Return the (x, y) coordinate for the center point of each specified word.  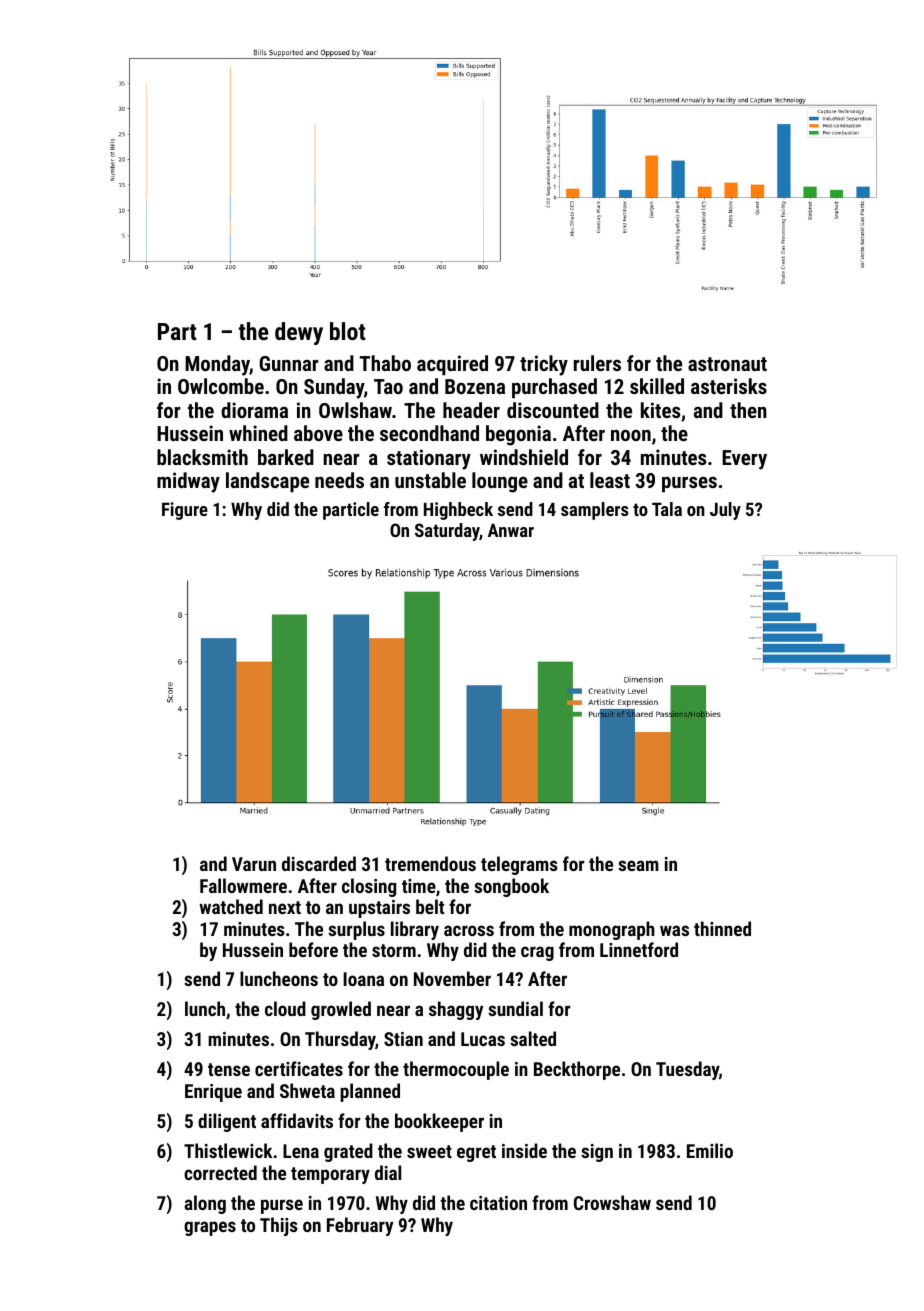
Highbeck (458, 511)
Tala (667, 509)
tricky (544, 365)
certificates (299, 1068)
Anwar (511, 530)
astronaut (727, 364)
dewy (299, 333)
